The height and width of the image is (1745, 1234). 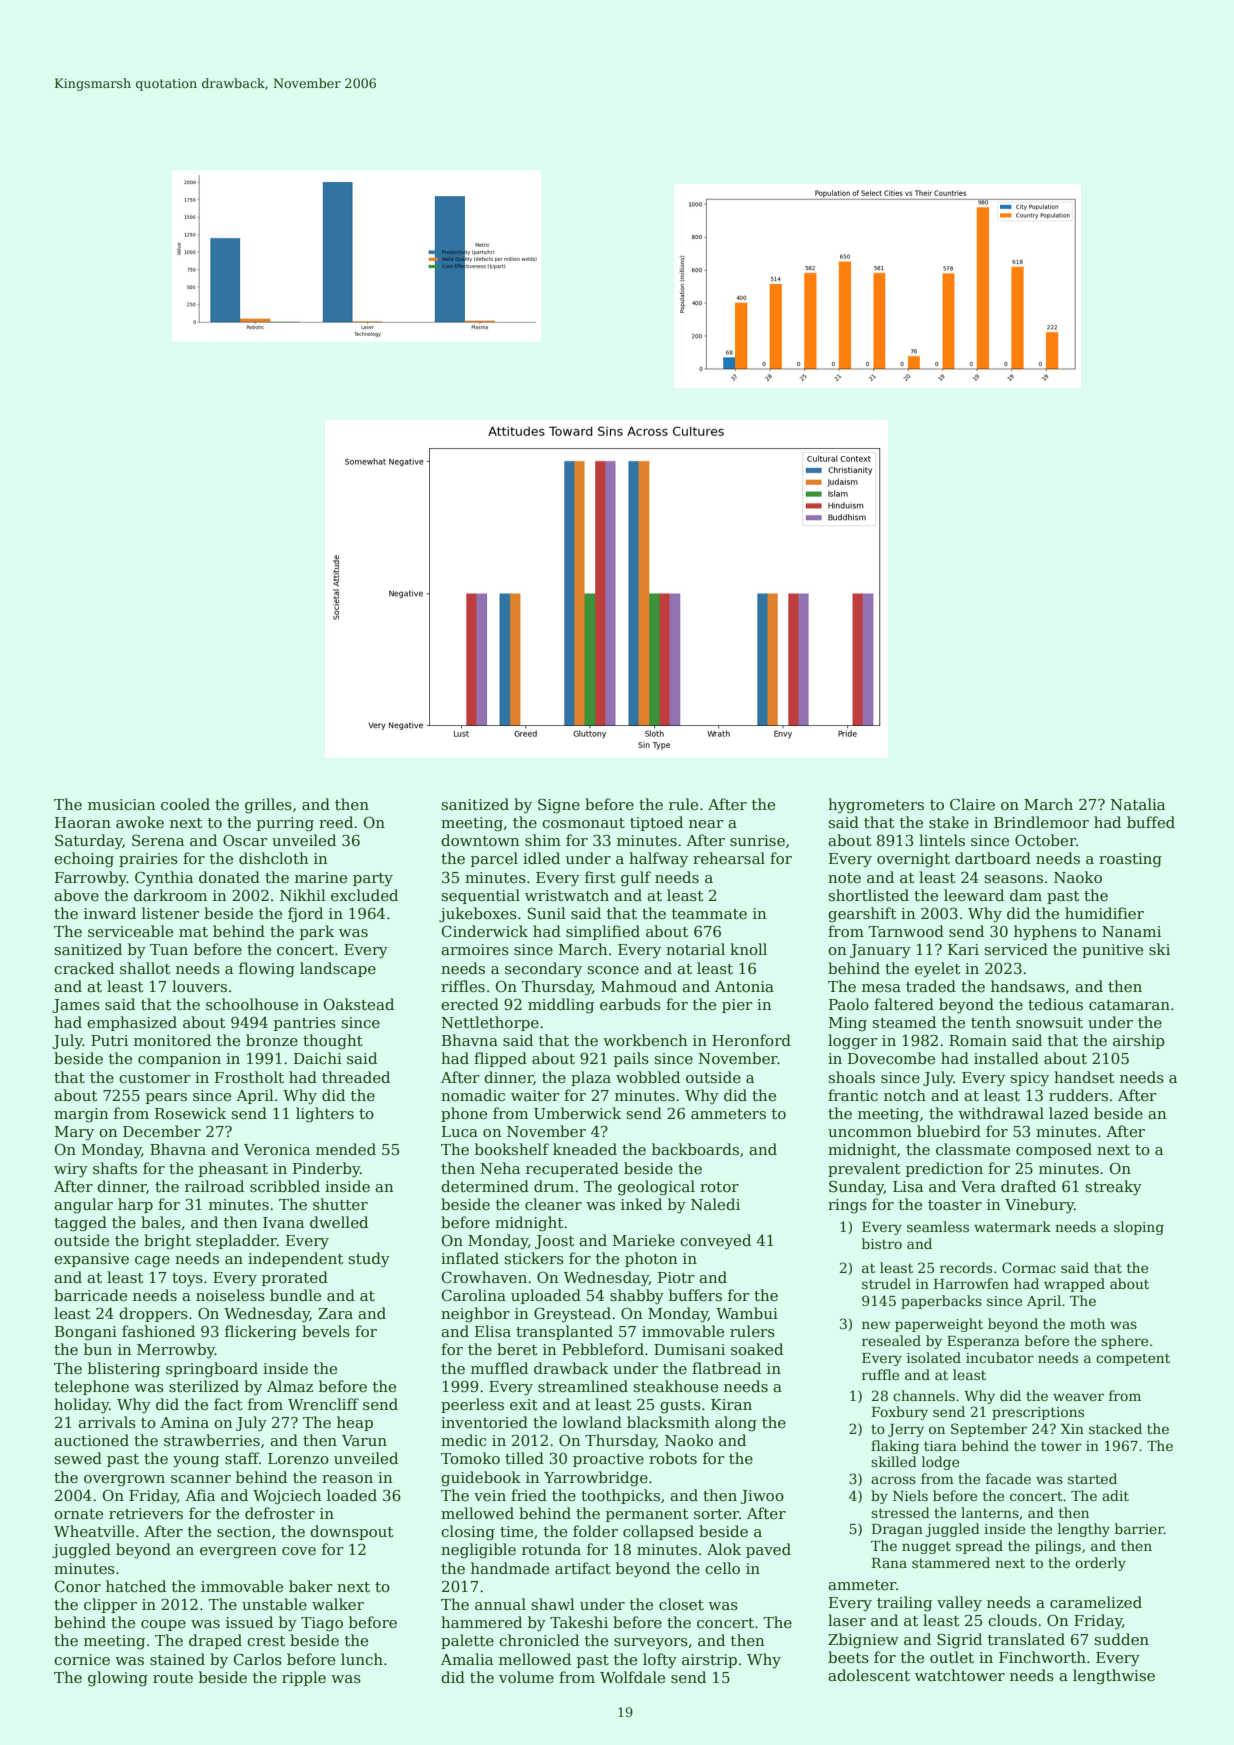 I want to click on Rosewick, so click(x=190, y=1113).
